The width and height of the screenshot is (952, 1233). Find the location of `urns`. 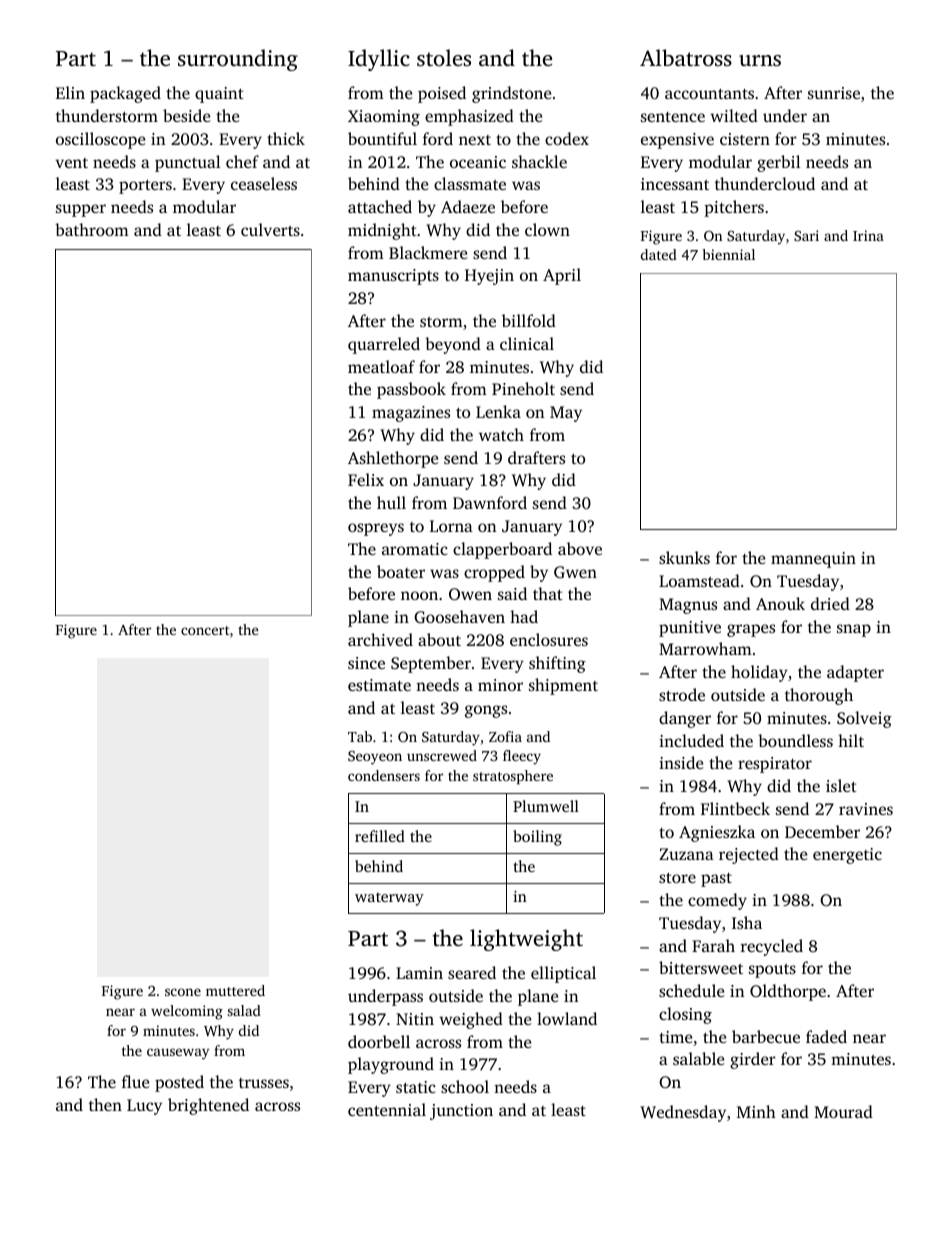

urns is located at coordinates (760, 60).
